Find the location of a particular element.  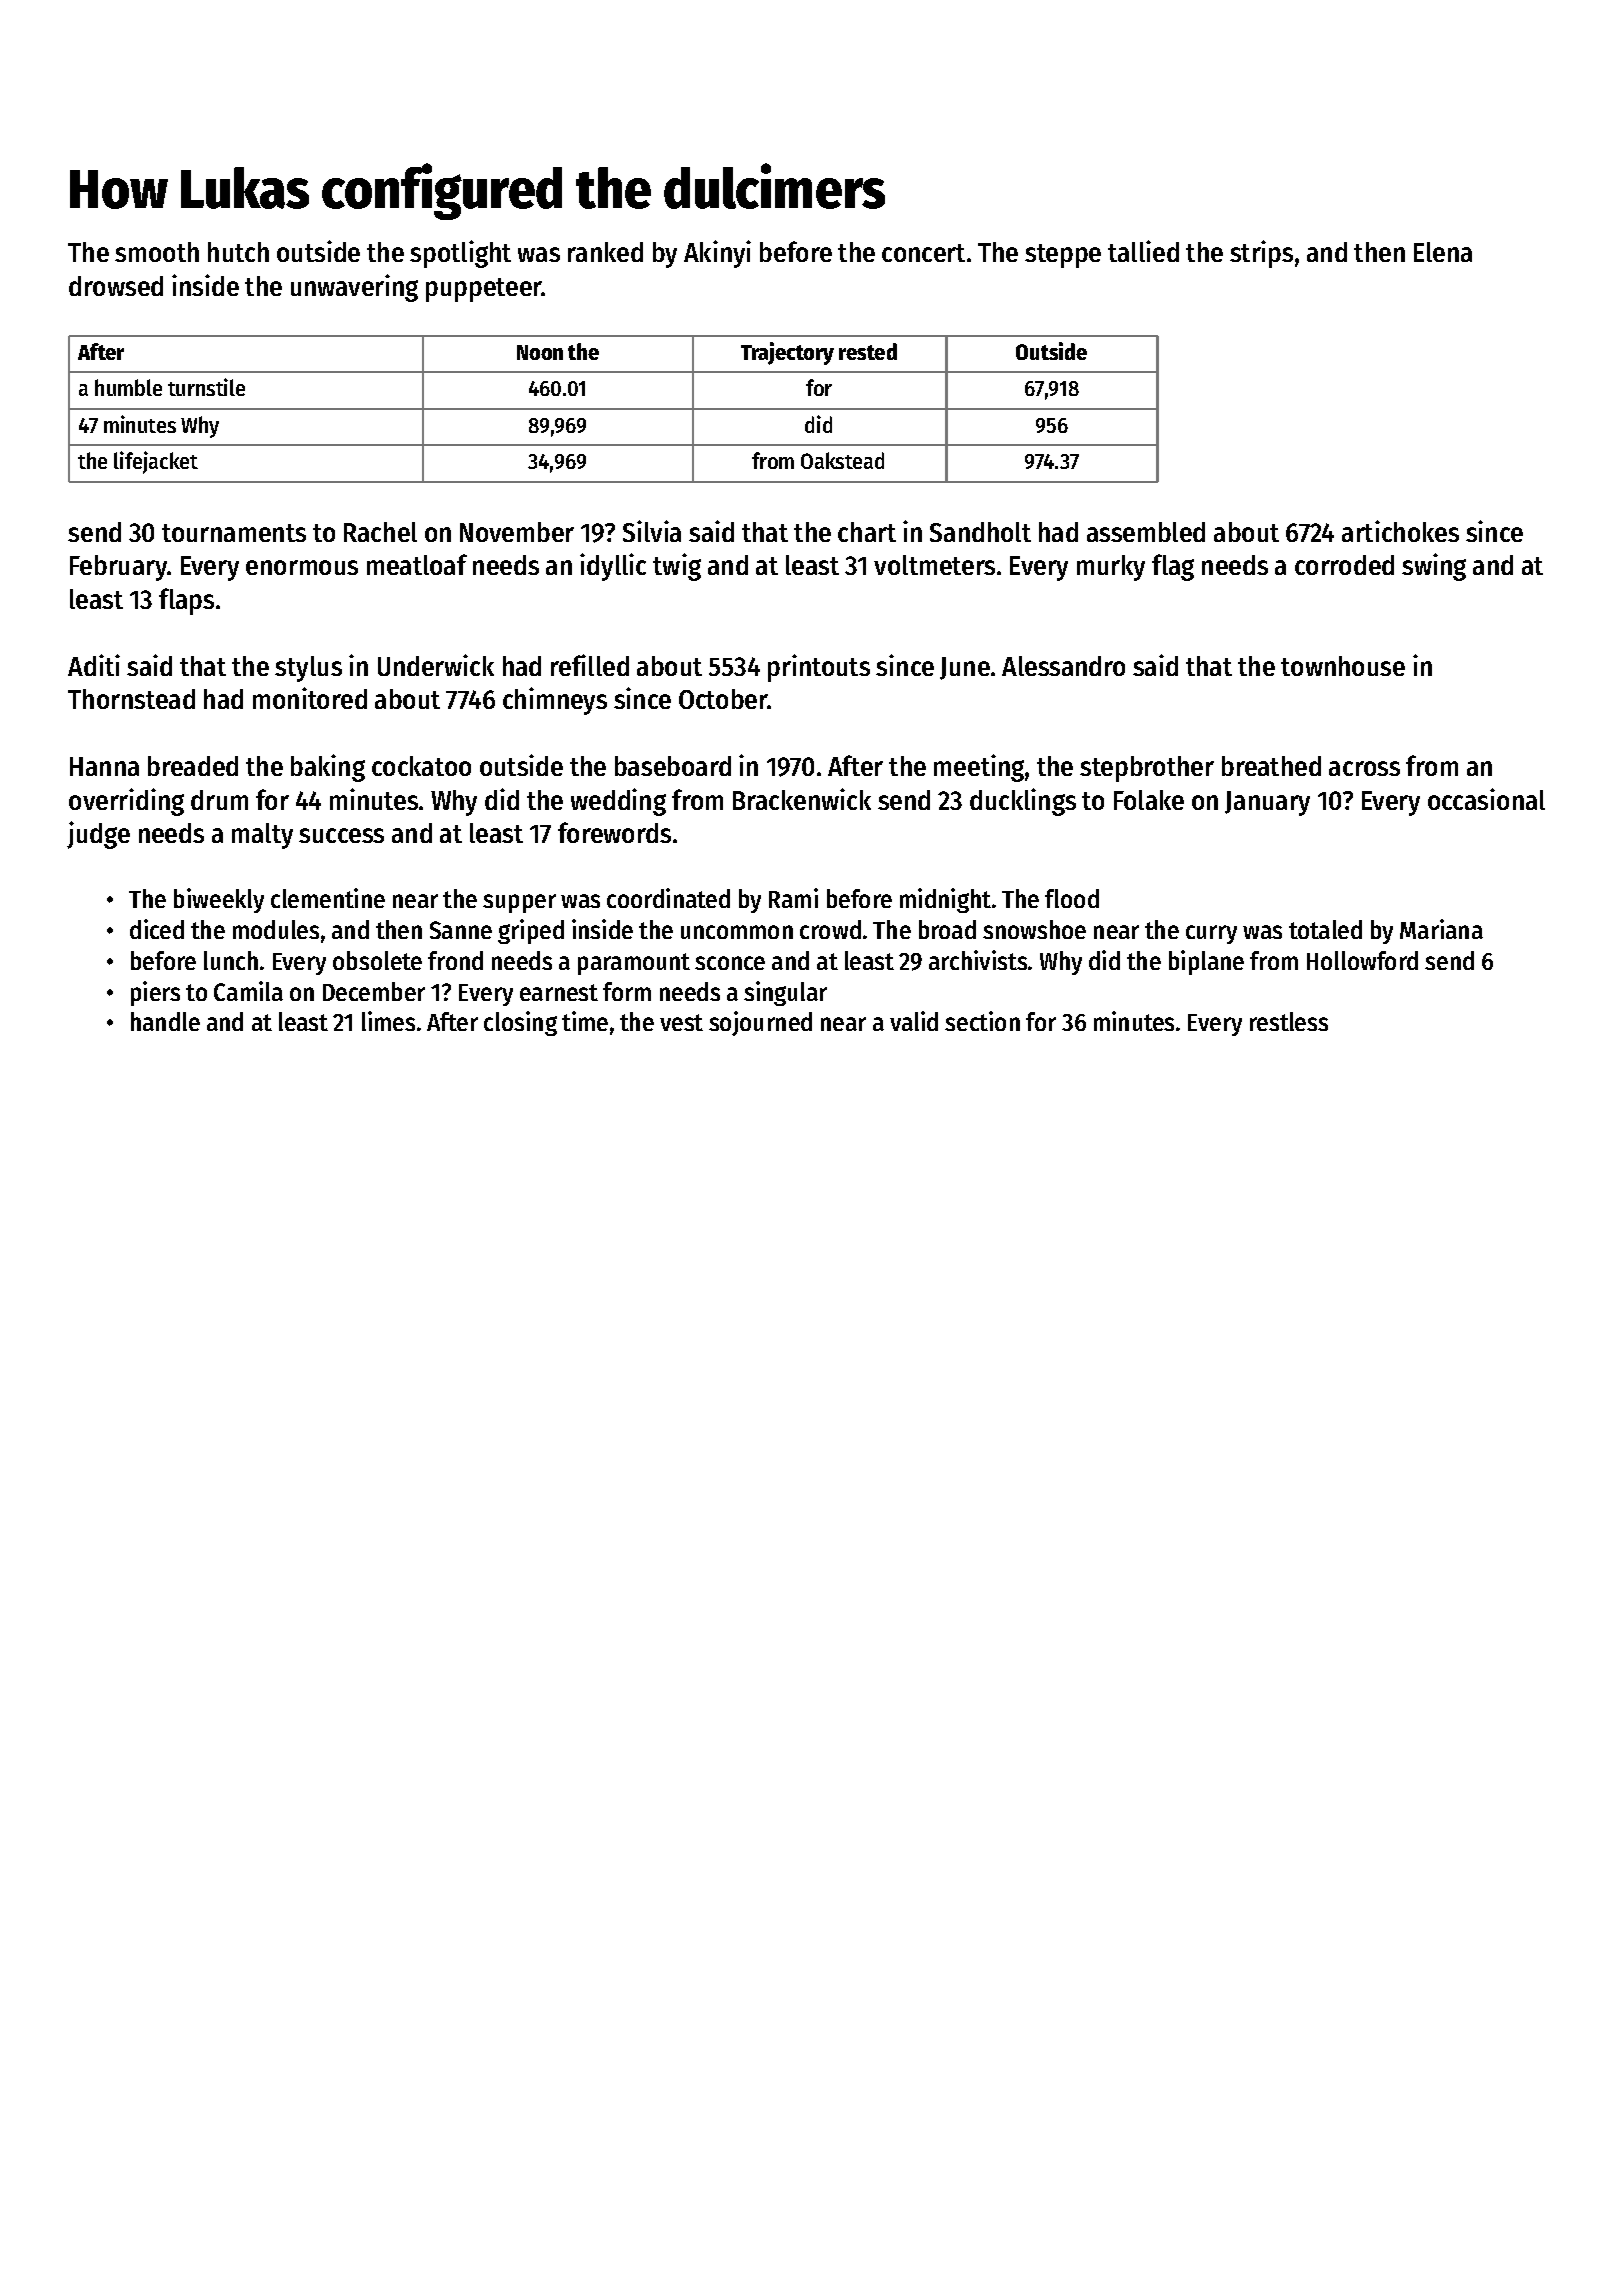

wedding is located at coordinates (618, 802).
